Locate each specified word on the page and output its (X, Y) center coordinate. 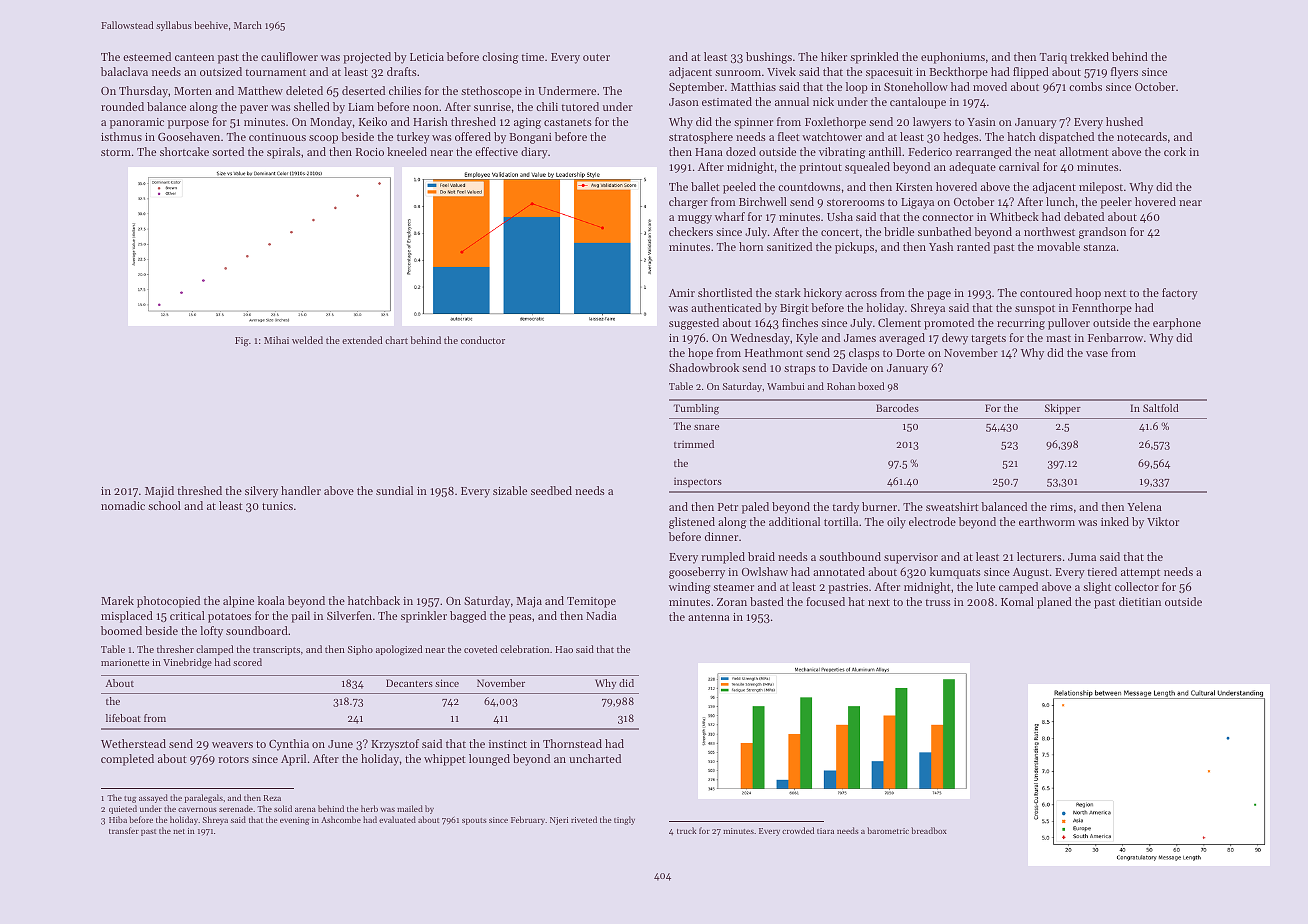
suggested (694, 324)
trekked (1089, 56)
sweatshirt (952, 506)
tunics (277, 506)
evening (295, 821)
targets (988, 340)
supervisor (911, 558)
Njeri (559, 821)
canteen (194, 57)
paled (755, 508)
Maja (529, 602)
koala (271, 600)
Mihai (276, 340)
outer (596, 57)
